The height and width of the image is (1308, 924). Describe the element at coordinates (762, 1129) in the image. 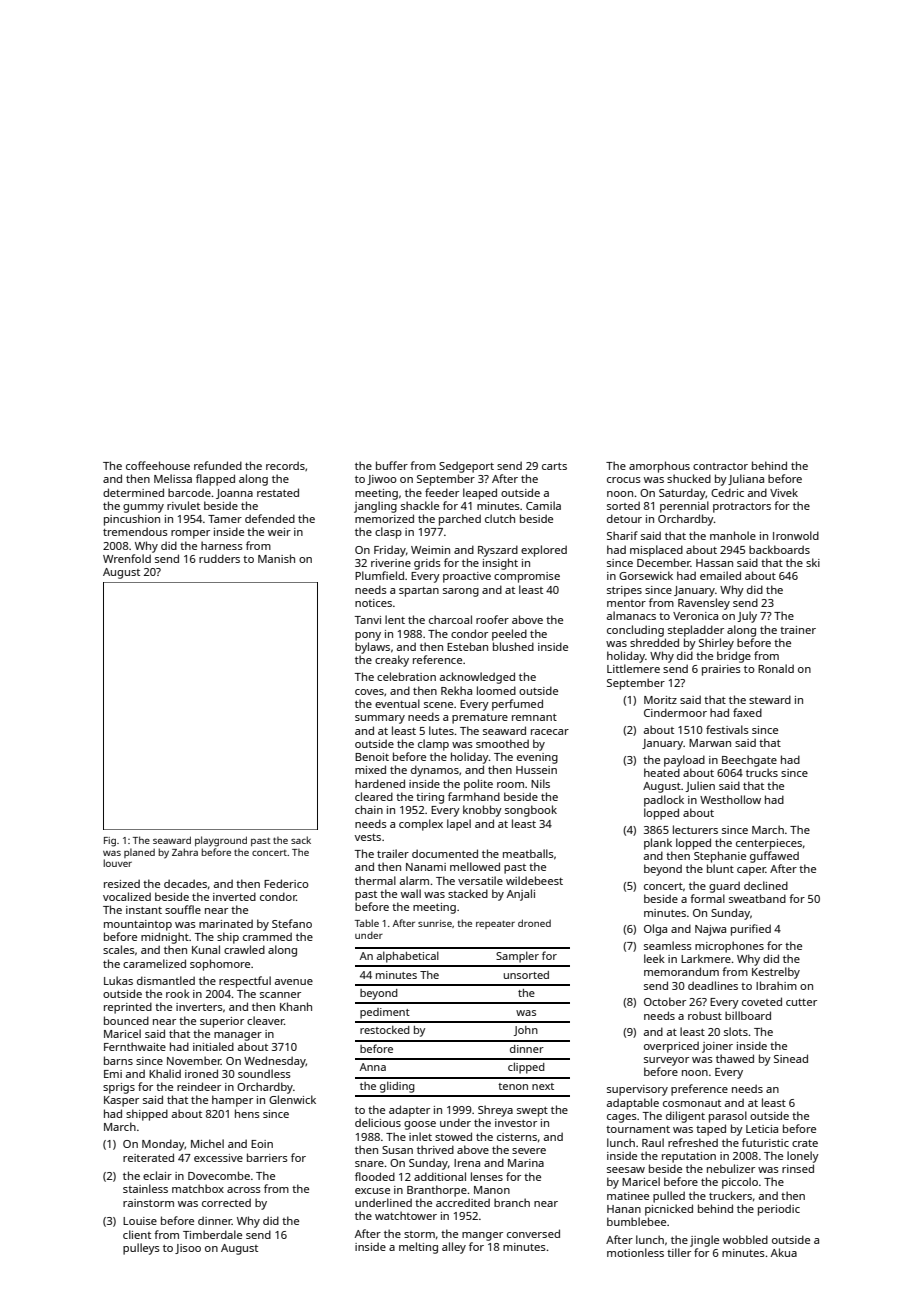

I see `Leticia` at that location.
